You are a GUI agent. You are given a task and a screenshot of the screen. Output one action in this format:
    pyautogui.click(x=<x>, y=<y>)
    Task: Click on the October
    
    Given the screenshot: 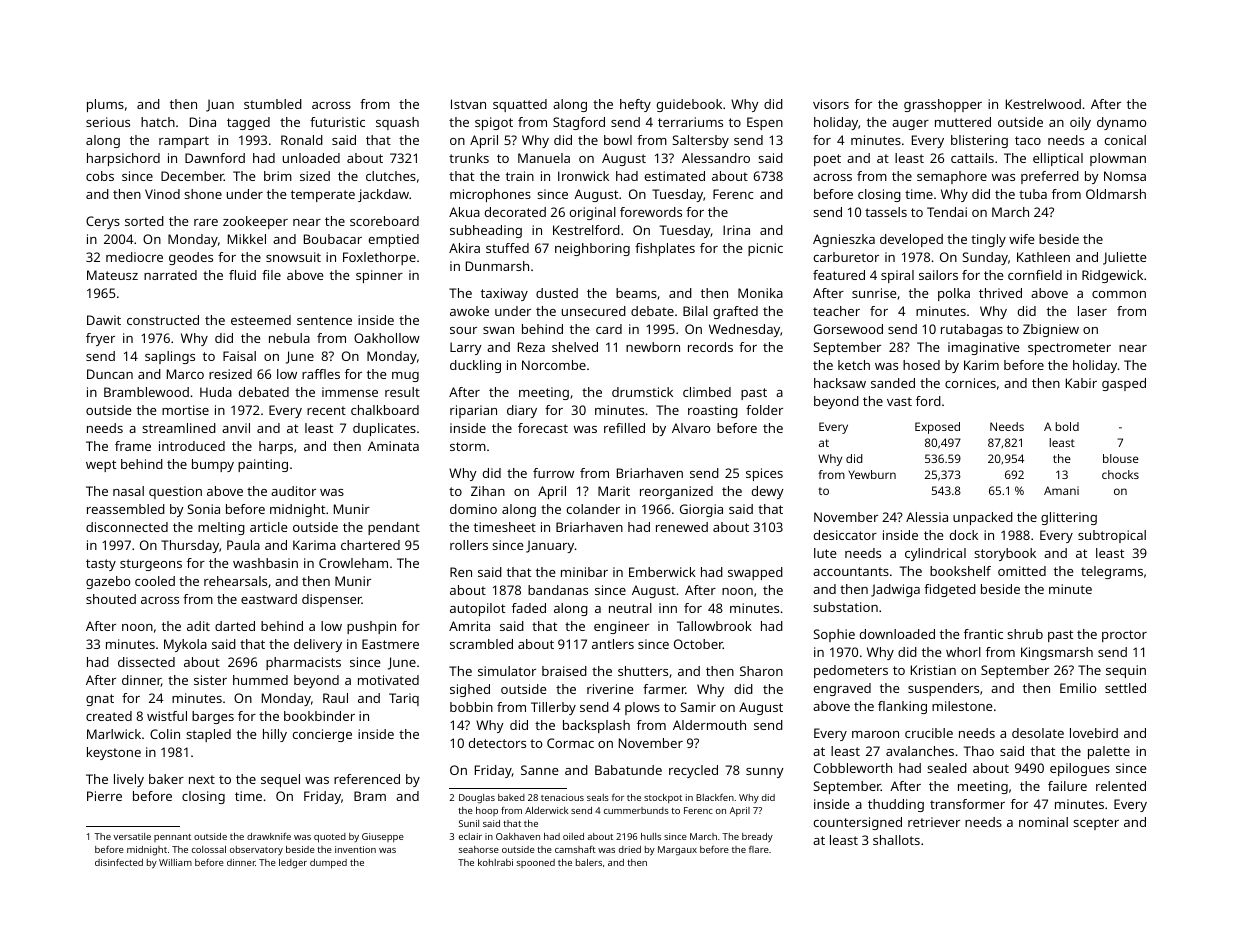 What is the action you would take?
    pyautogui.click(x=698, y=644)
